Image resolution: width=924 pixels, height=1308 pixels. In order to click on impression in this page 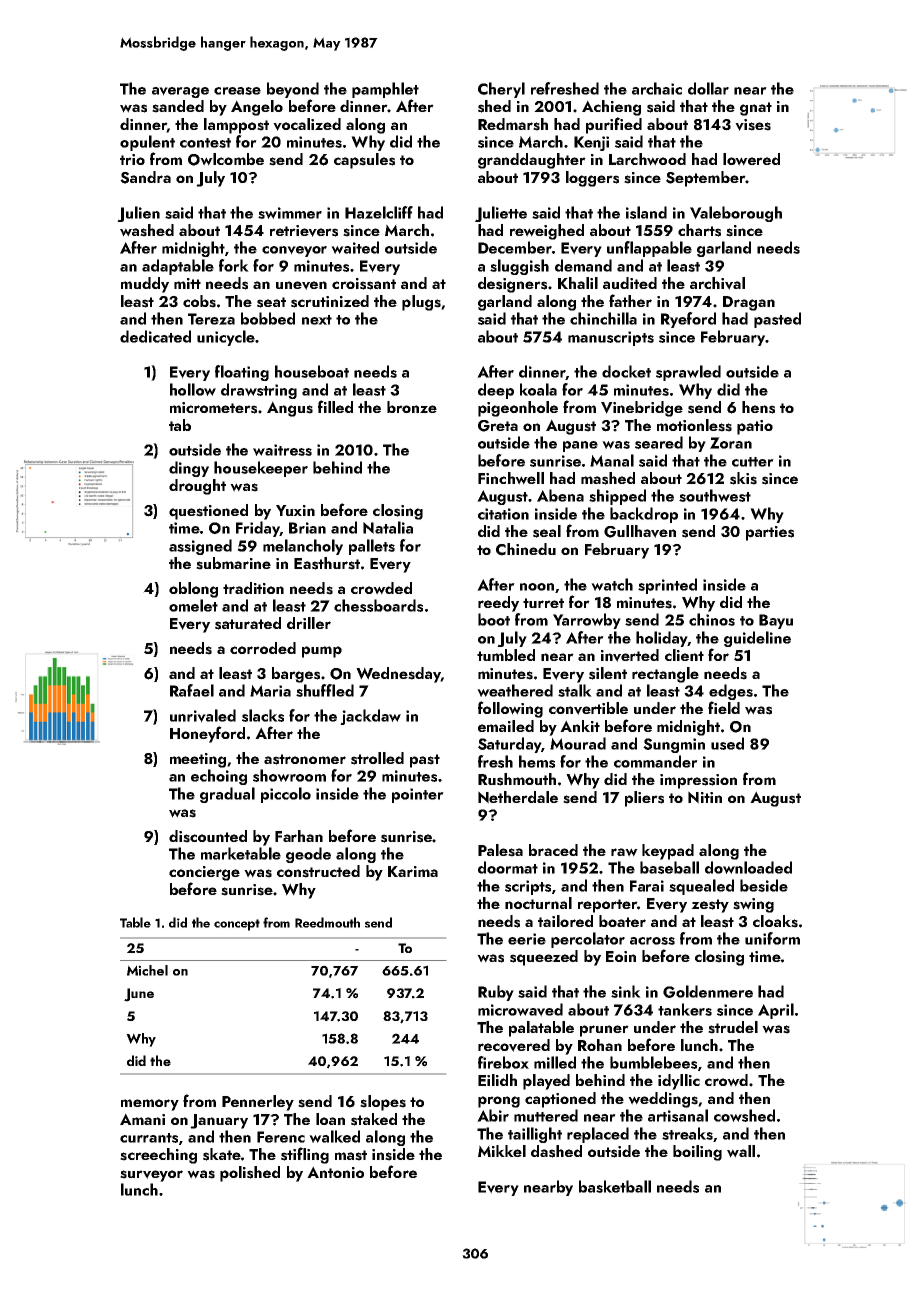, I will do `click(698, 781)`.
